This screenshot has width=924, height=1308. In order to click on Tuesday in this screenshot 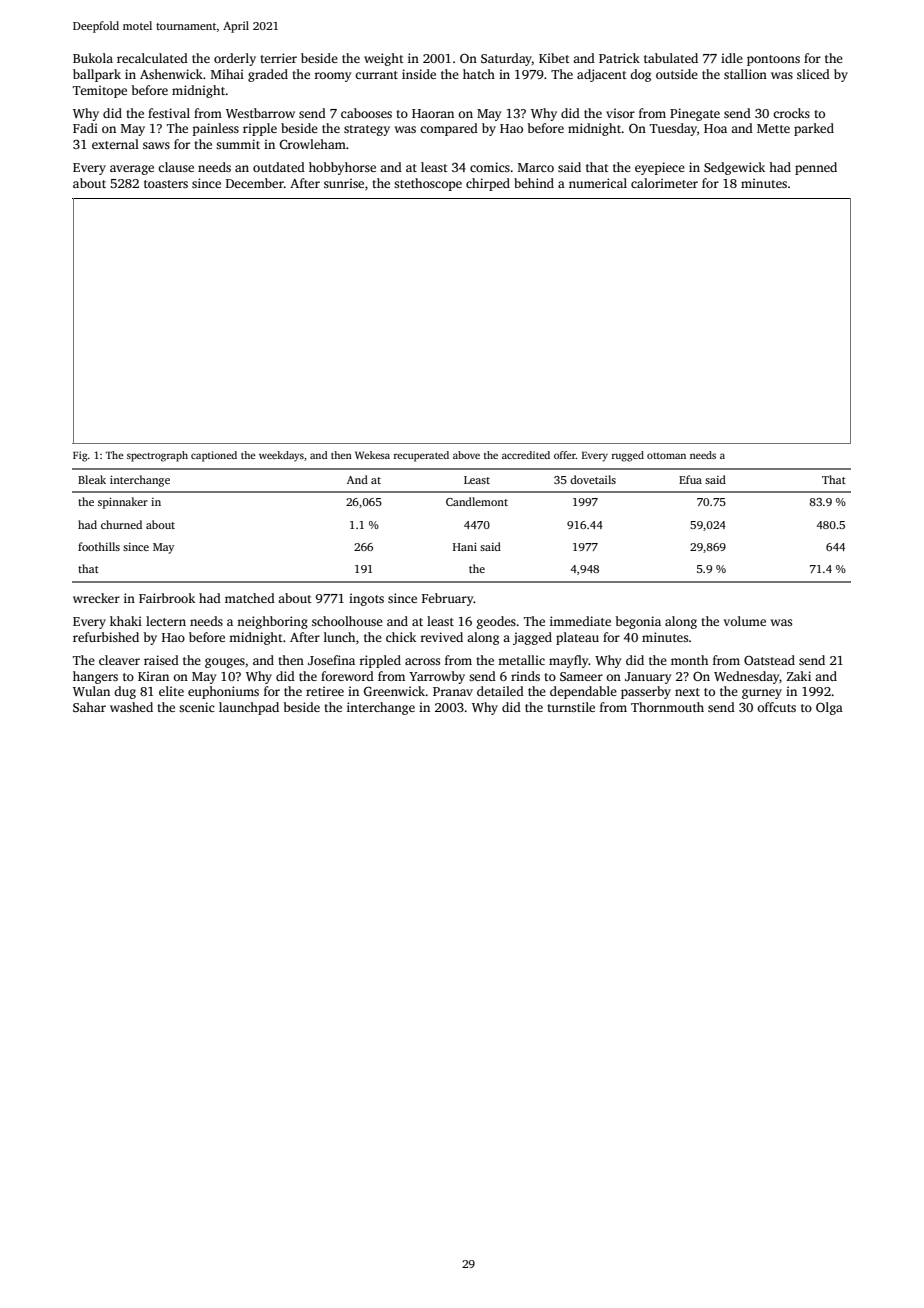, I will do `click(673, 129)`.
